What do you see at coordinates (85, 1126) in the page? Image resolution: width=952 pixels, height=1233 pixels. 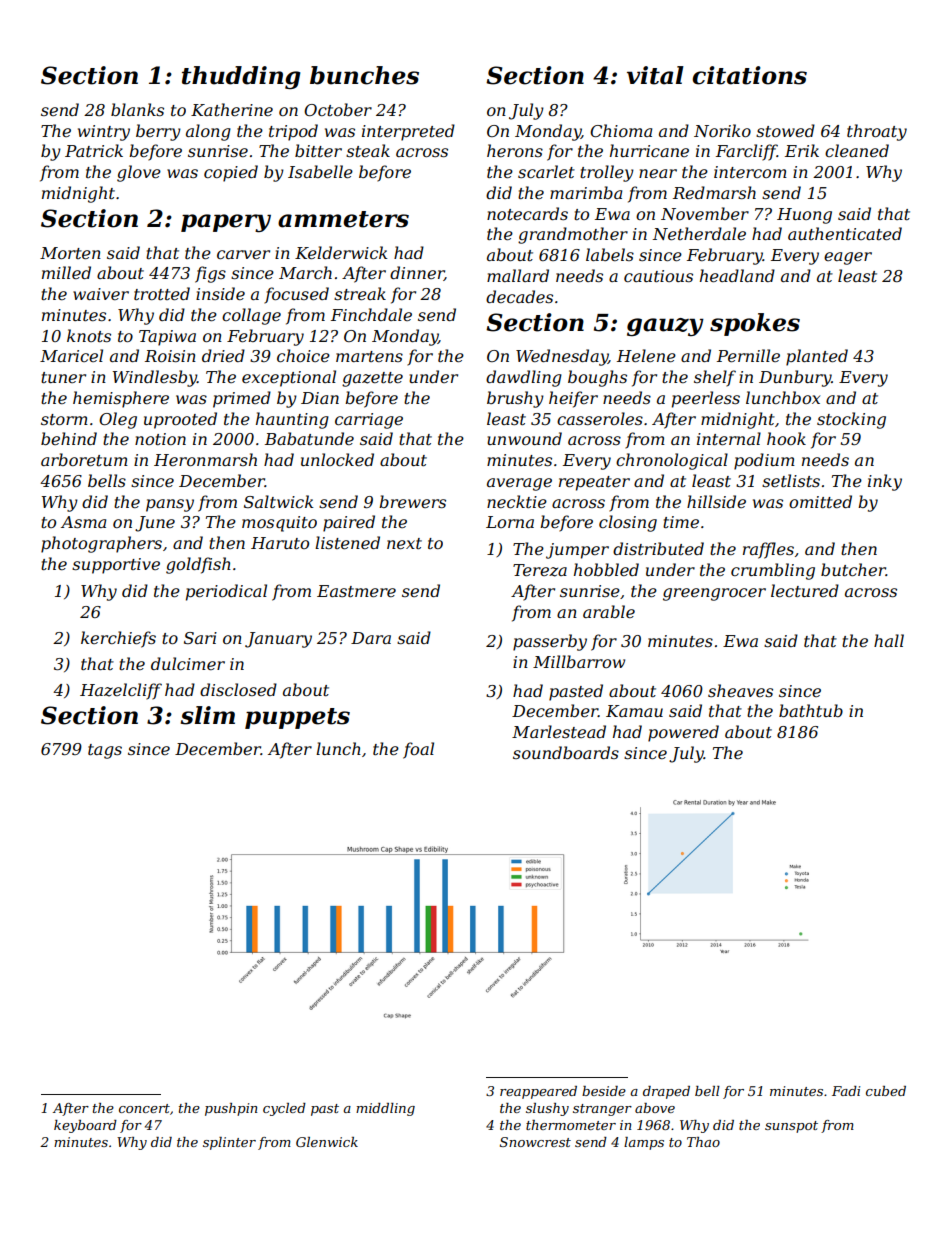 I see `keyboard` at bounding box center [85, 1126].
